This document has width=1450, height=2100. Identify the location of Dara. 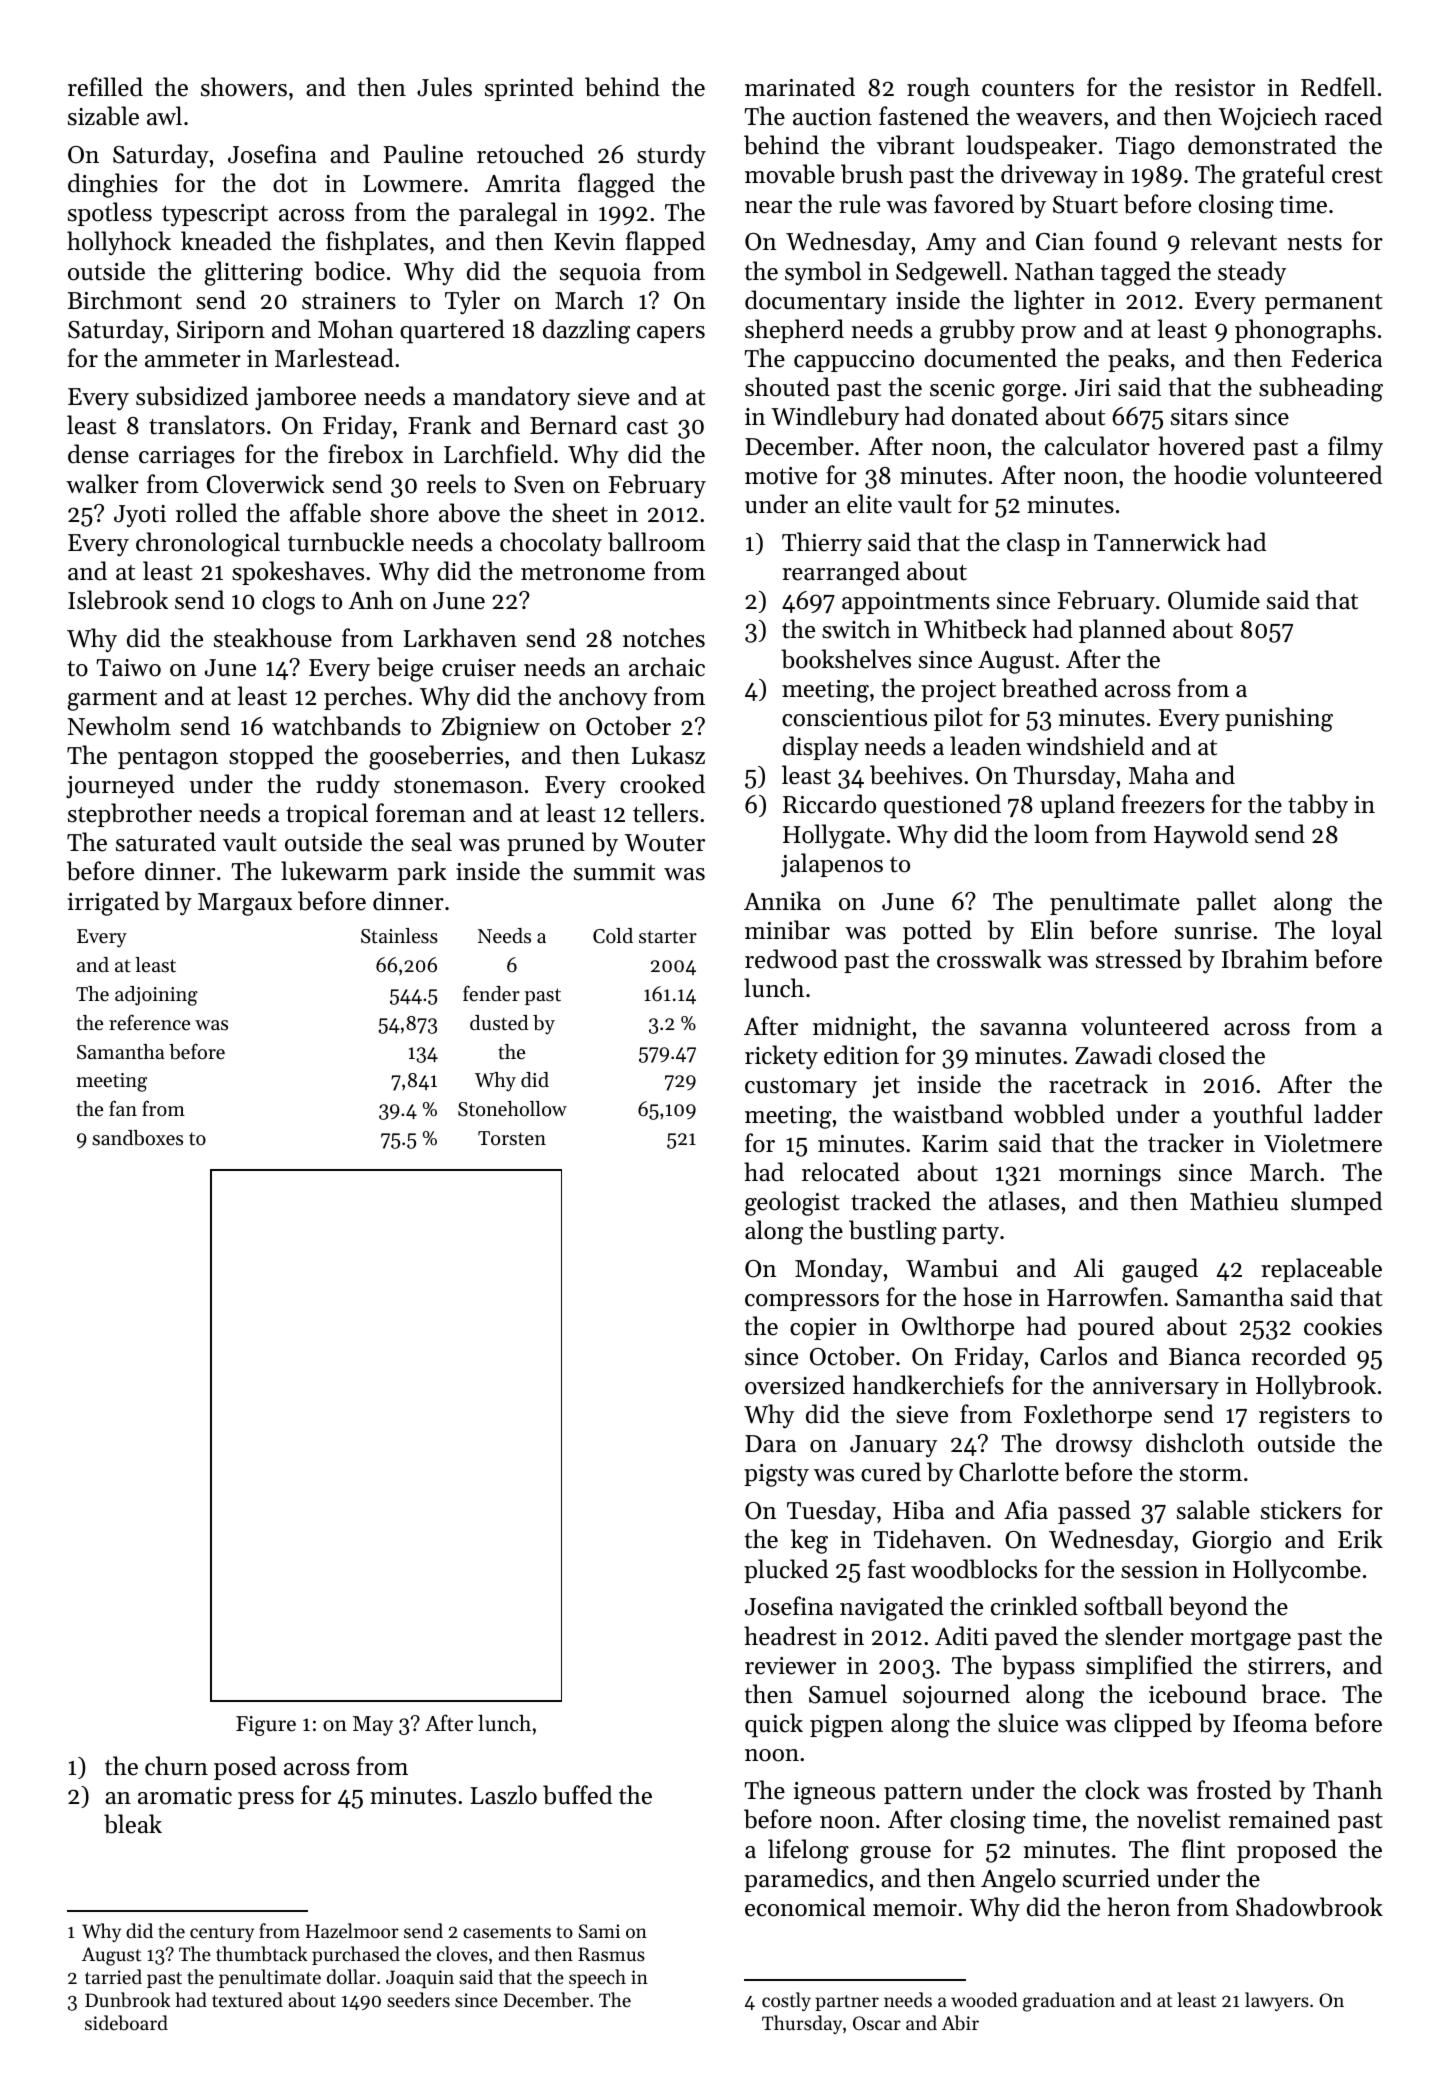
(770, 1443).
